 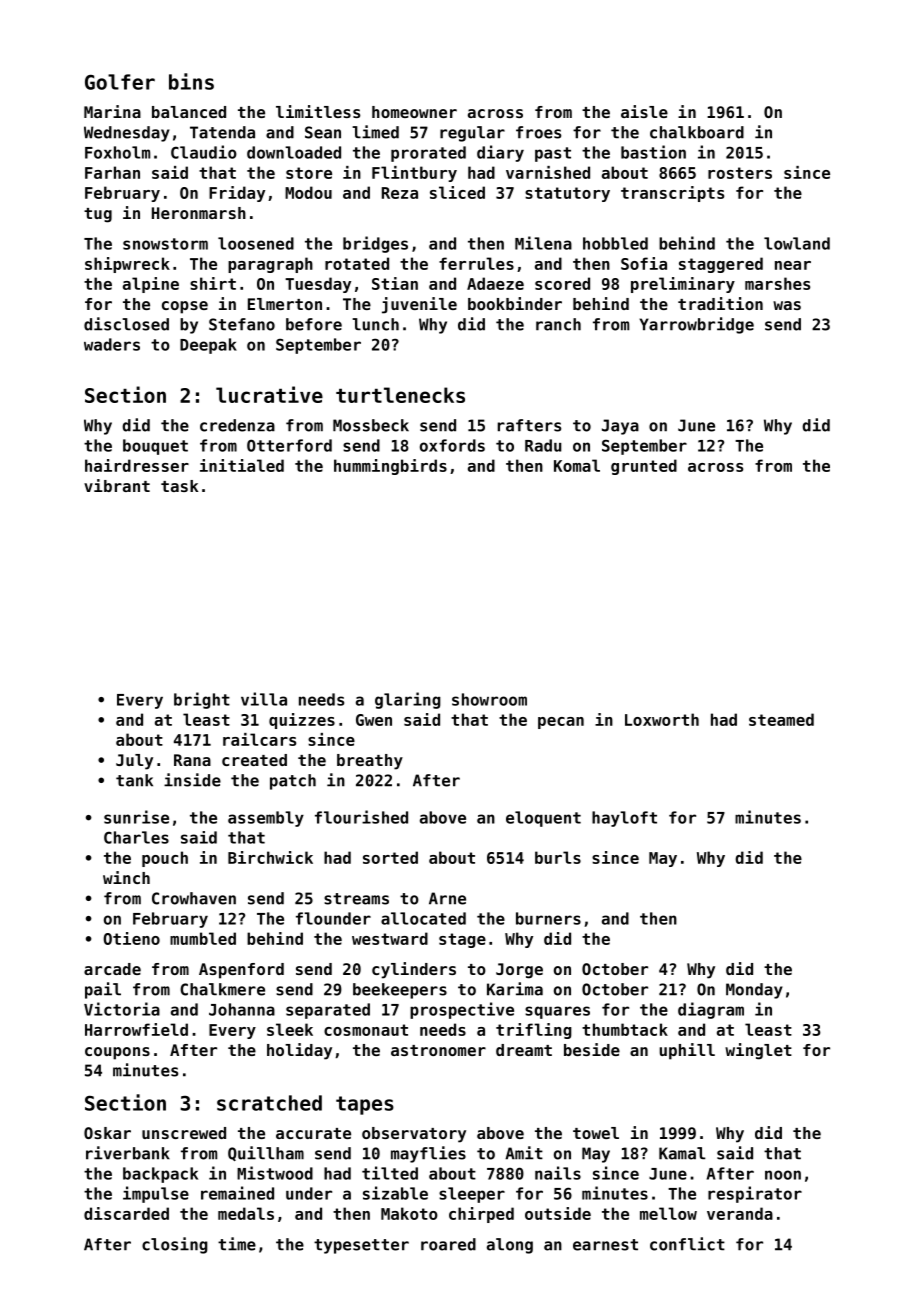 I want to click on Makoto, so click(x=409, y=1213).
